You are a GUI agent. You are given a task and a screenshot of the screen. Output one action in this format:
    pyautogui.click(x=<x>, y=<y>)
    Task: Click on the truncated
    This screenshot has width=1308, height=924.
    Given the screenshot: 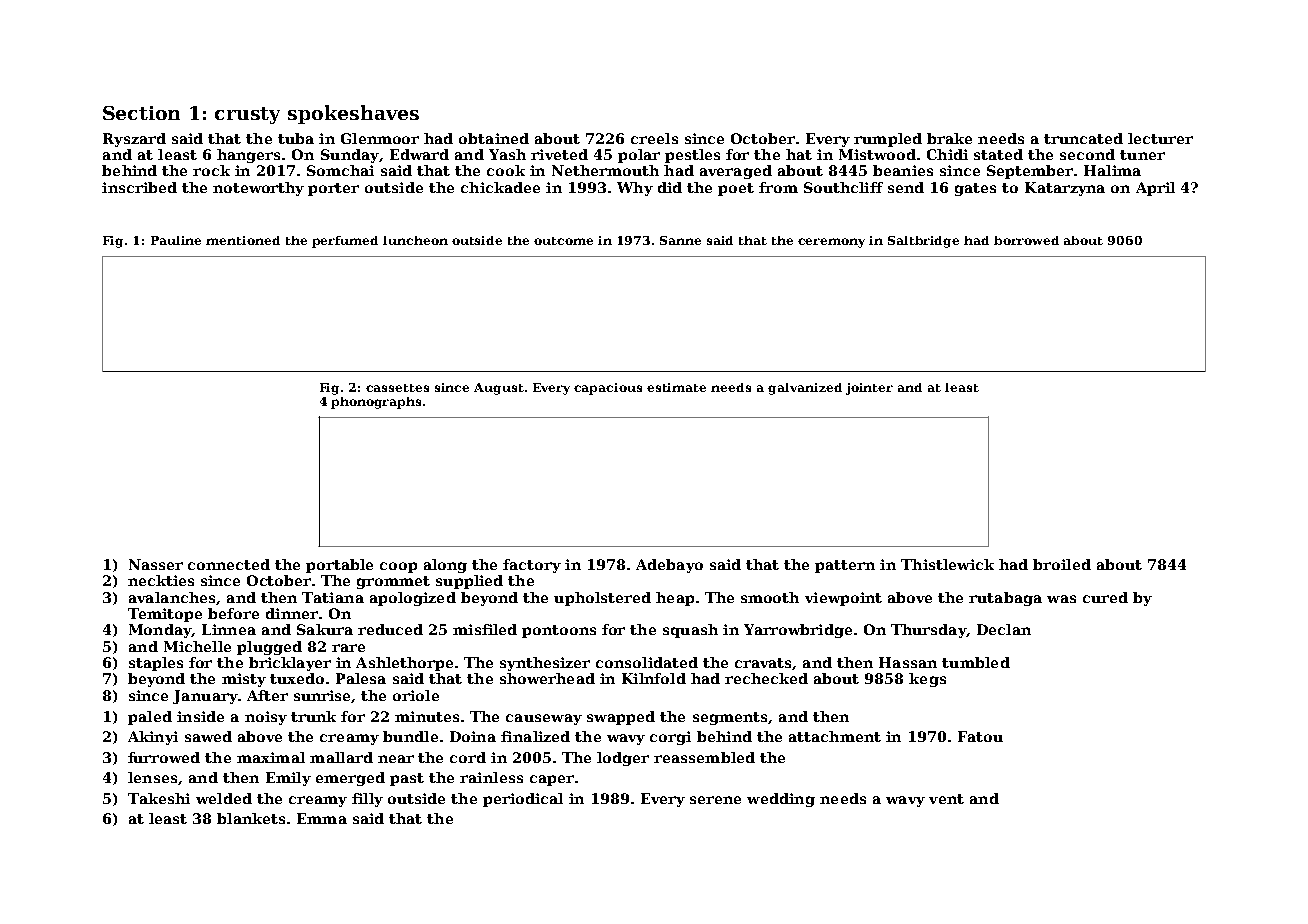 What is the action you would take?
    pyautogui.click(x=1083, y=138)
